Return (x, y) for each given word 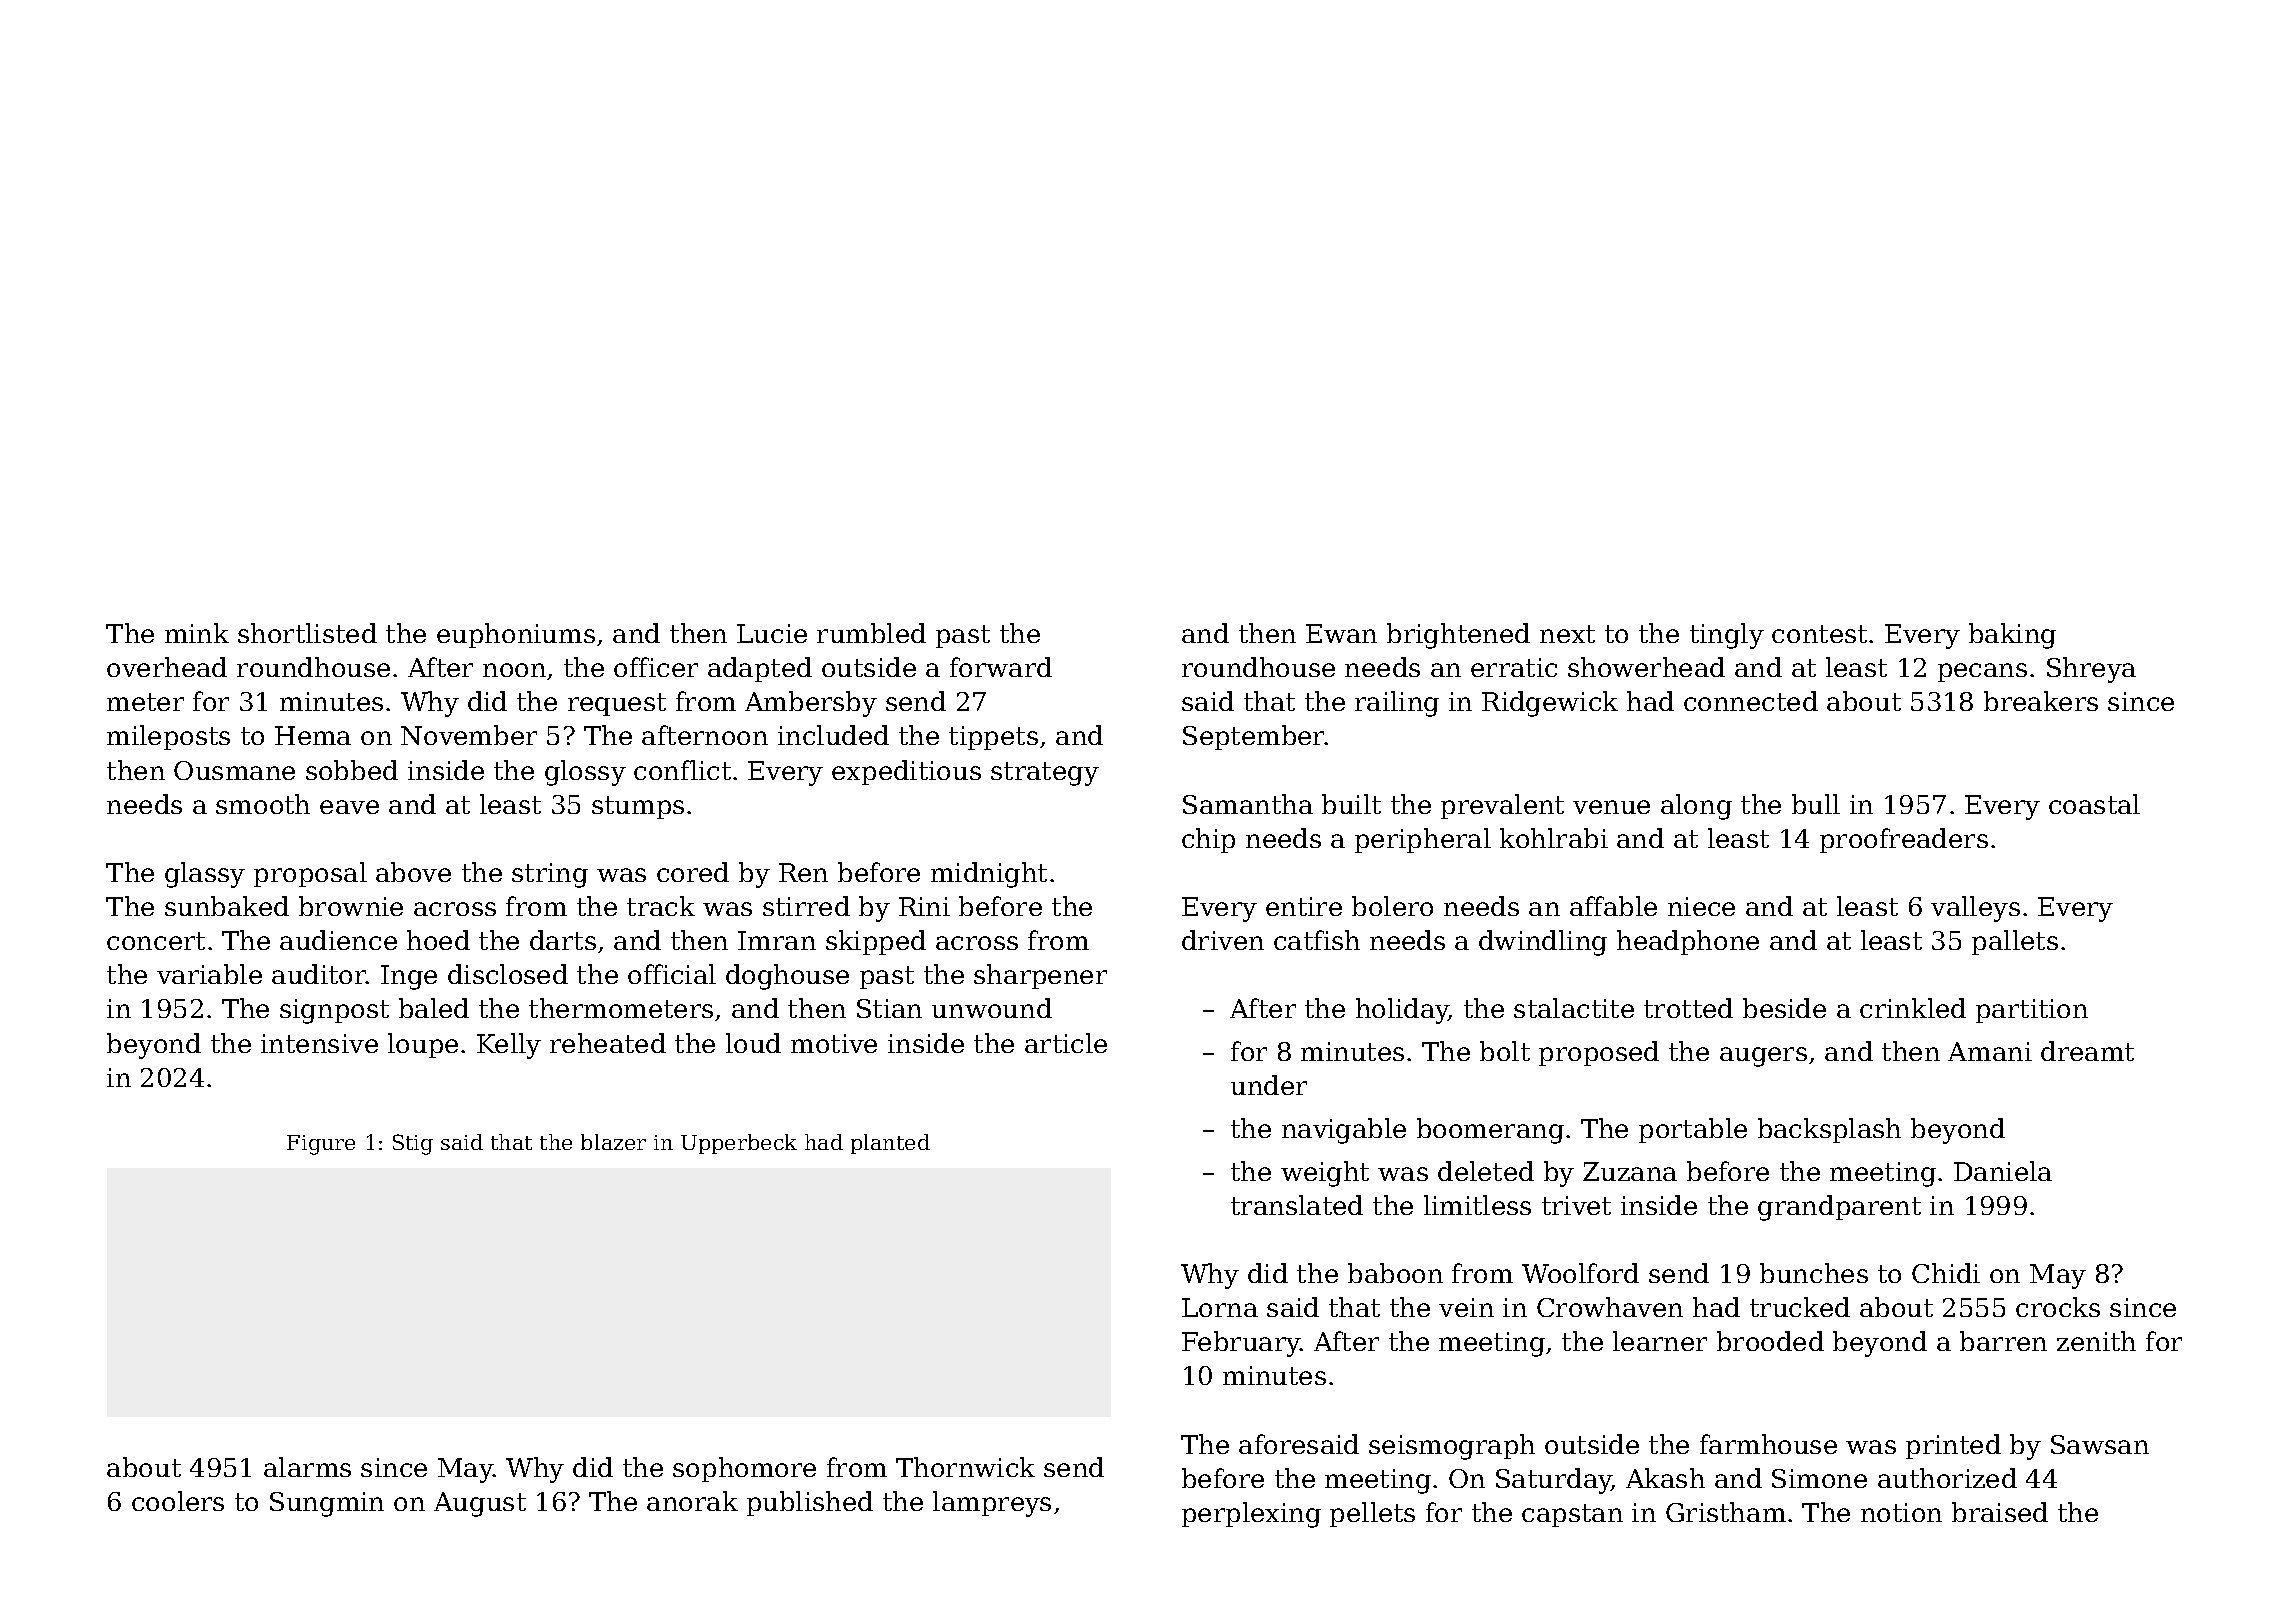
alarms (307, 1467)
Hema (313, 735)
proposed (1599, 1053)
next (1567, 634)
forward (1001, 667)
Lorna (1220, 1307)
